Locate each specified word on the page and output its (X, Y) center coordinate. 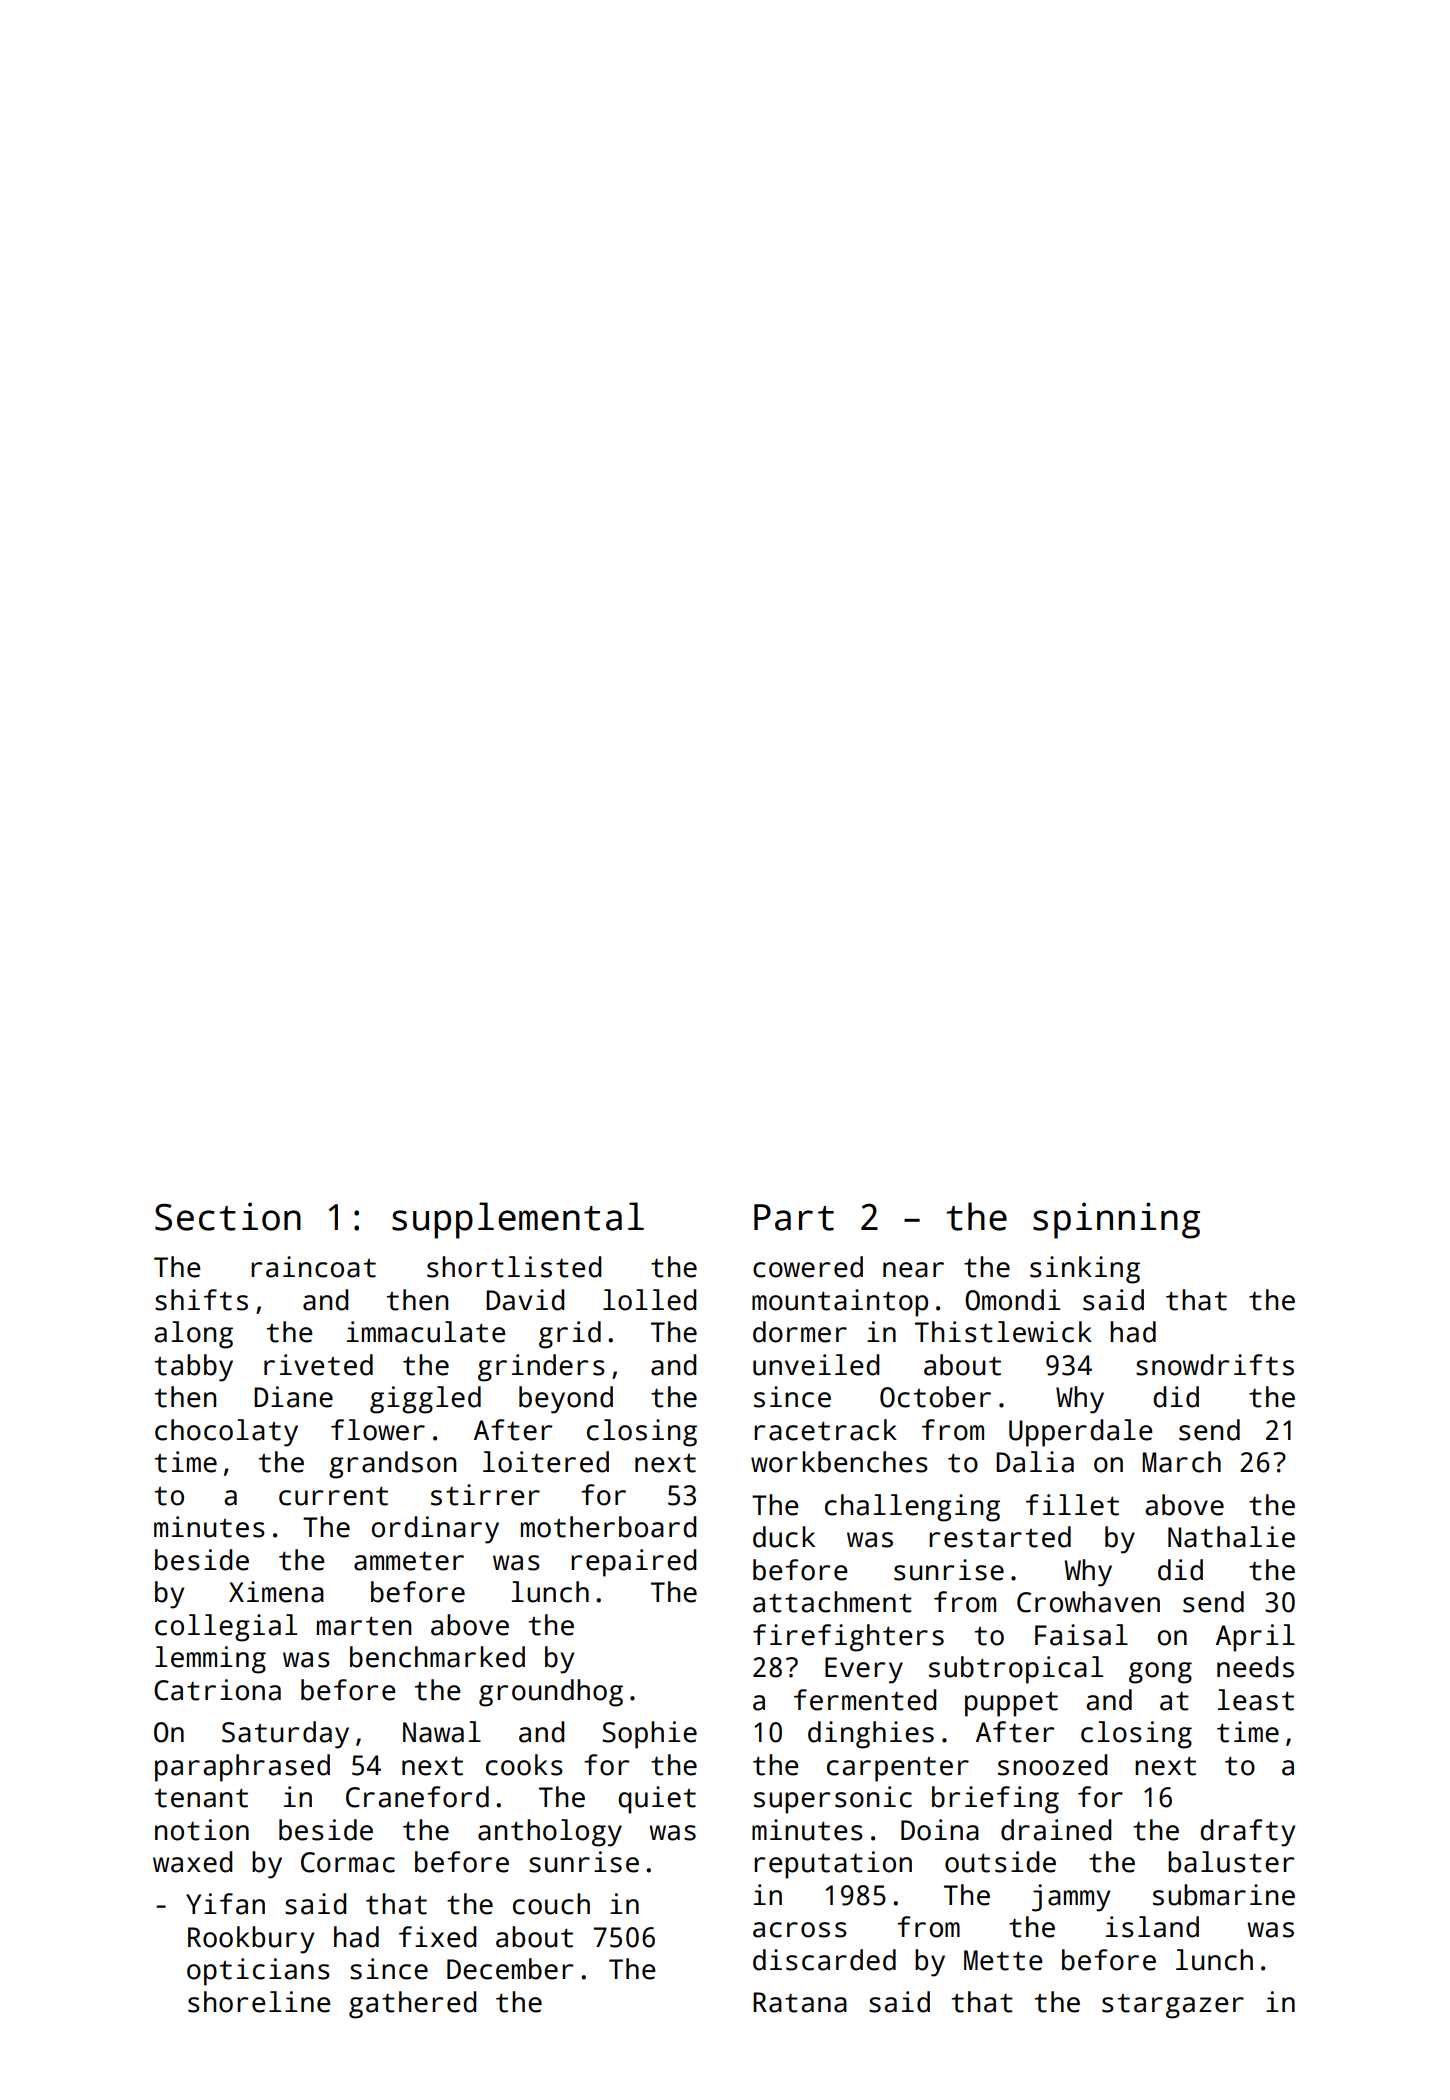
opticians (258, 1972)
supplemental (518, 1220)
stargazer (1173, 2006)
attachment (832, 1602)
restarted (1000, 1537)
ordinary (435, 1530)
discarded (824, 1960)
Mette (1003, 1960)
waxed (192, 1862)
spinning (1116, 1220)
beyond (566, 1400)
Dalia (1035, 1462)
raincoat (313, 1267)
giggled (425, 1400)
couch (551, 1904)
